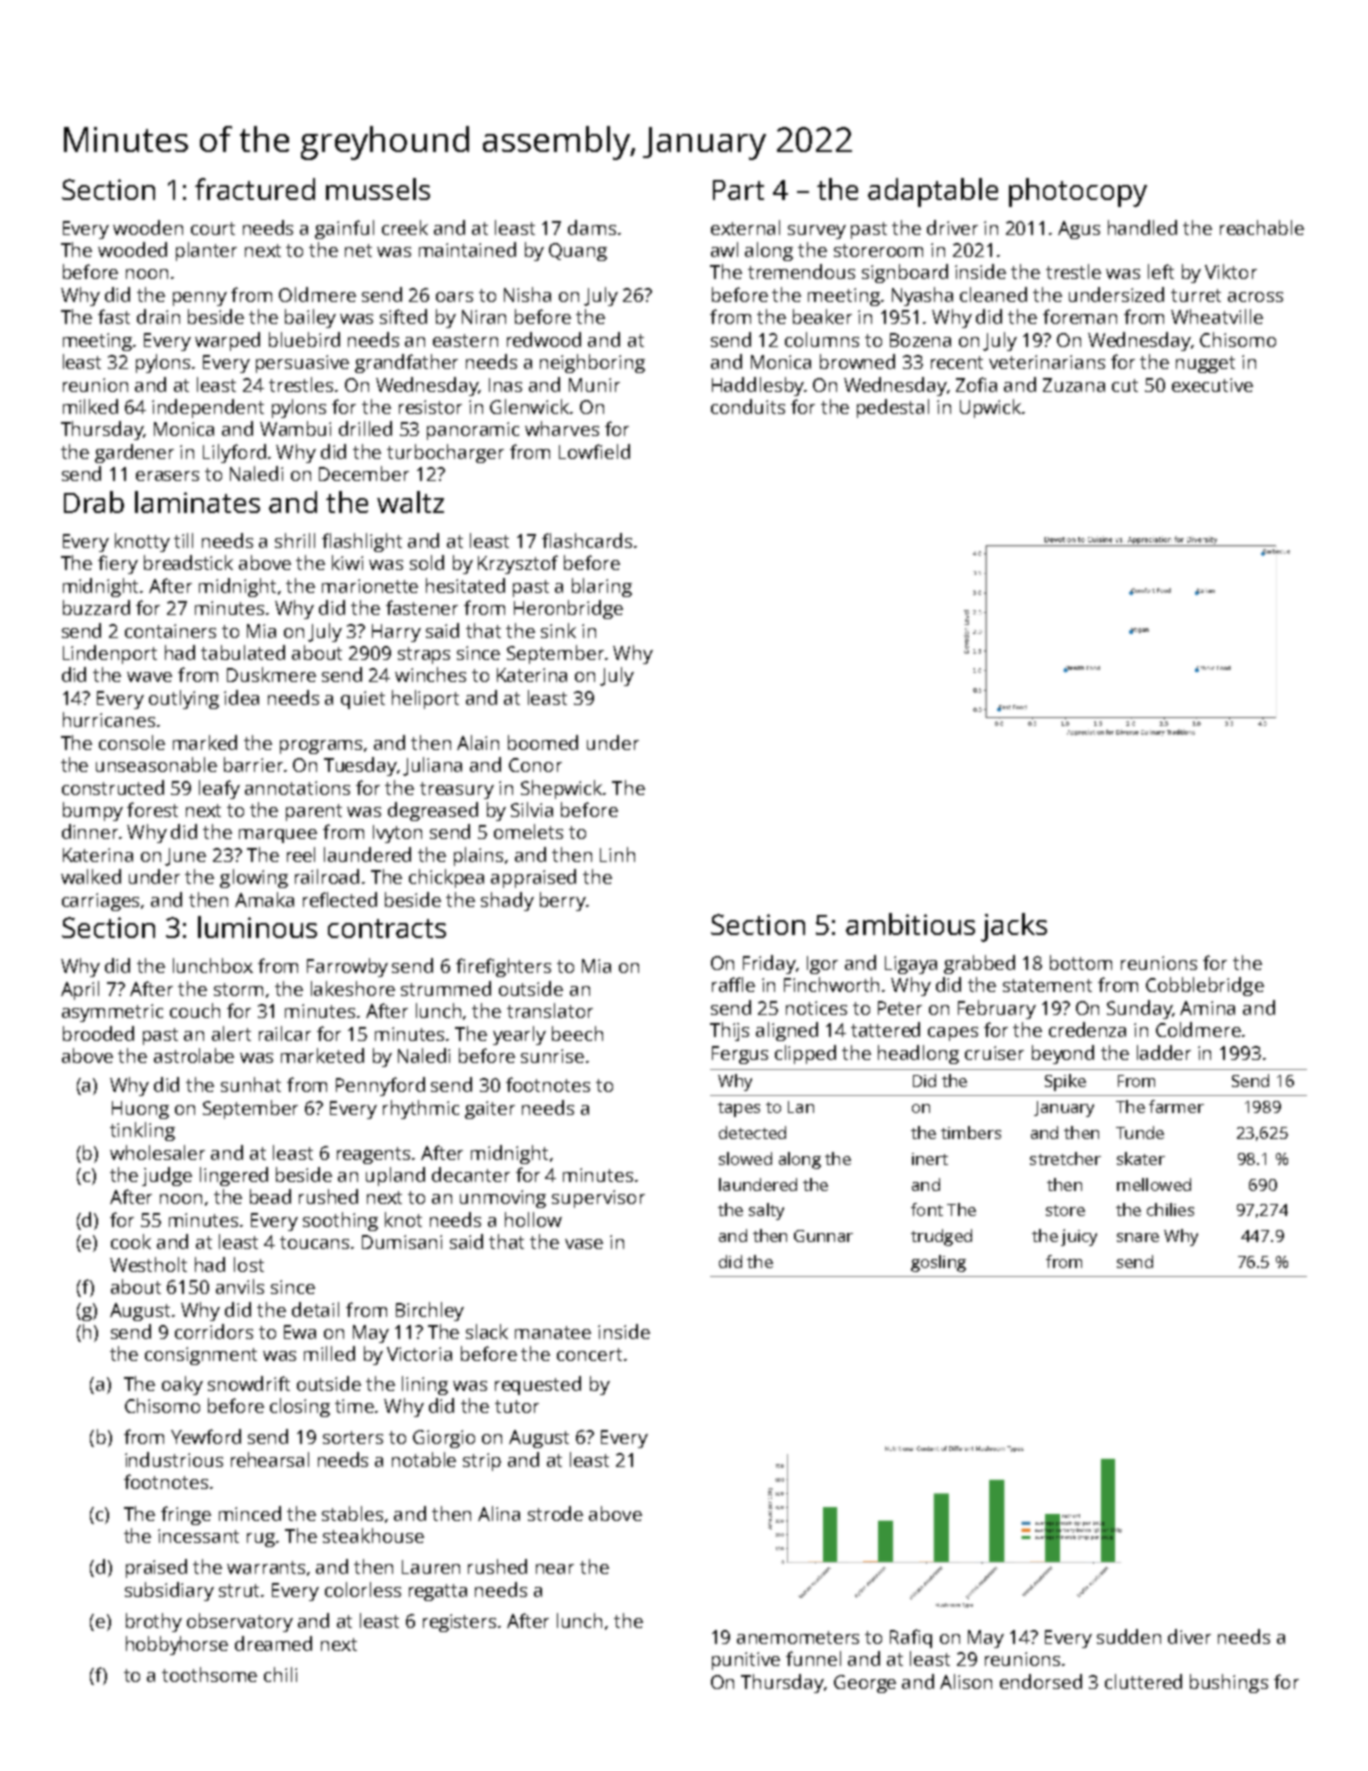  I want to click on concert, so click(589, 1354).
